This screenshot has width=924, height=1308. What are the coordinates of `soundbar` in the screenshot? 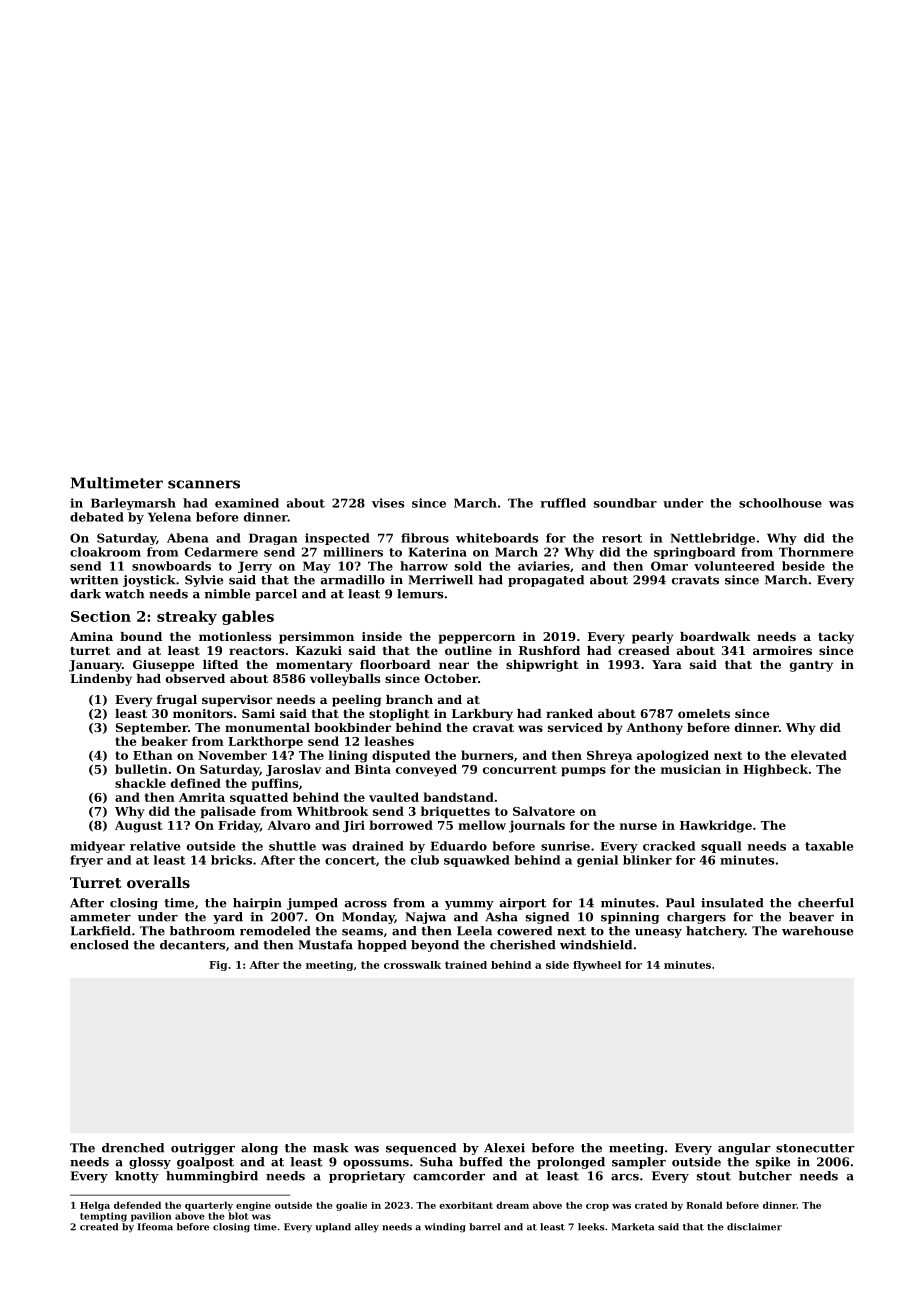 It's located at (625, 503).
